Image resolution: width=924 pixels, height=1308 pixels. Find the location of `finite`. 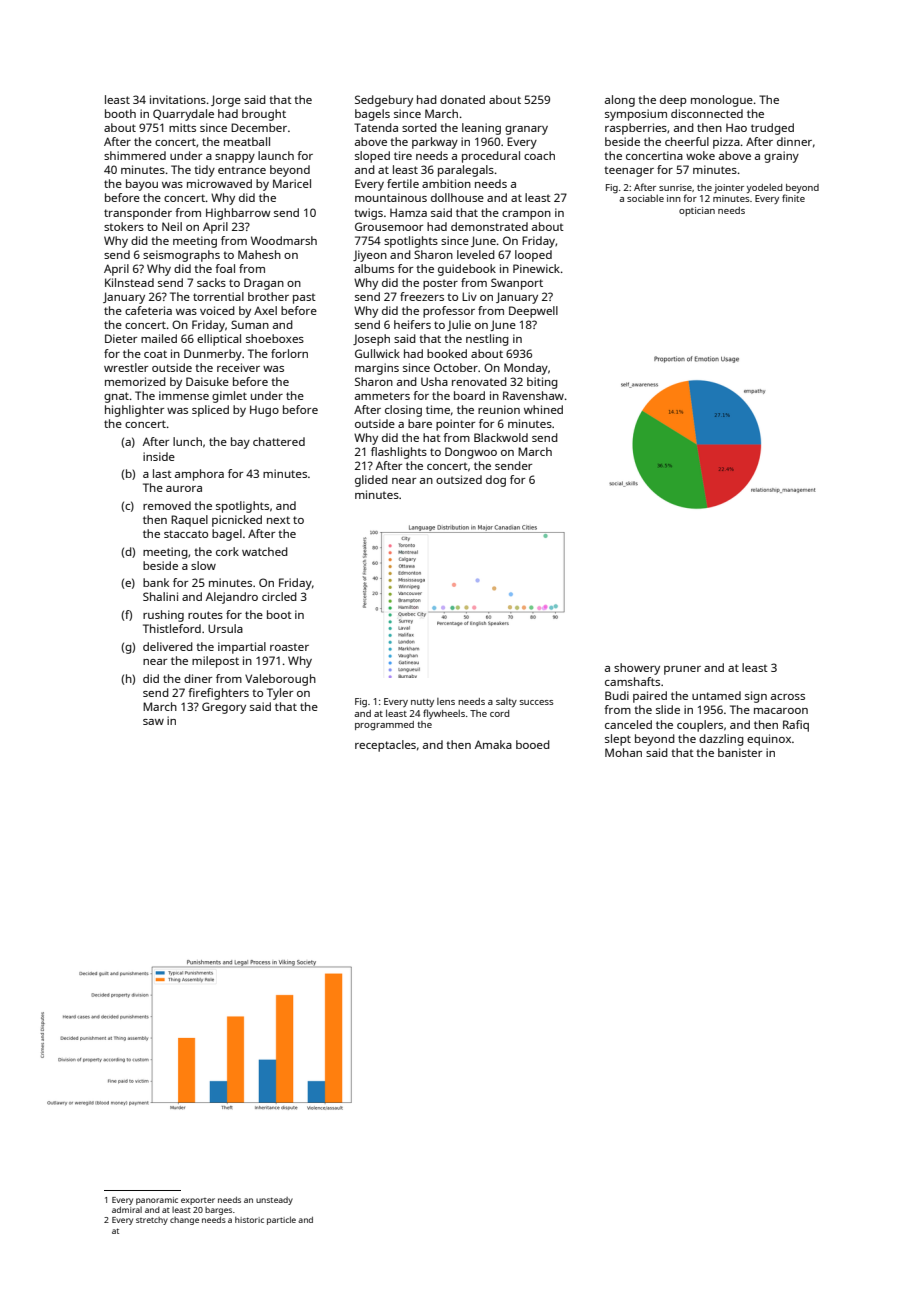

finite is located at coordinates (793, 198).
